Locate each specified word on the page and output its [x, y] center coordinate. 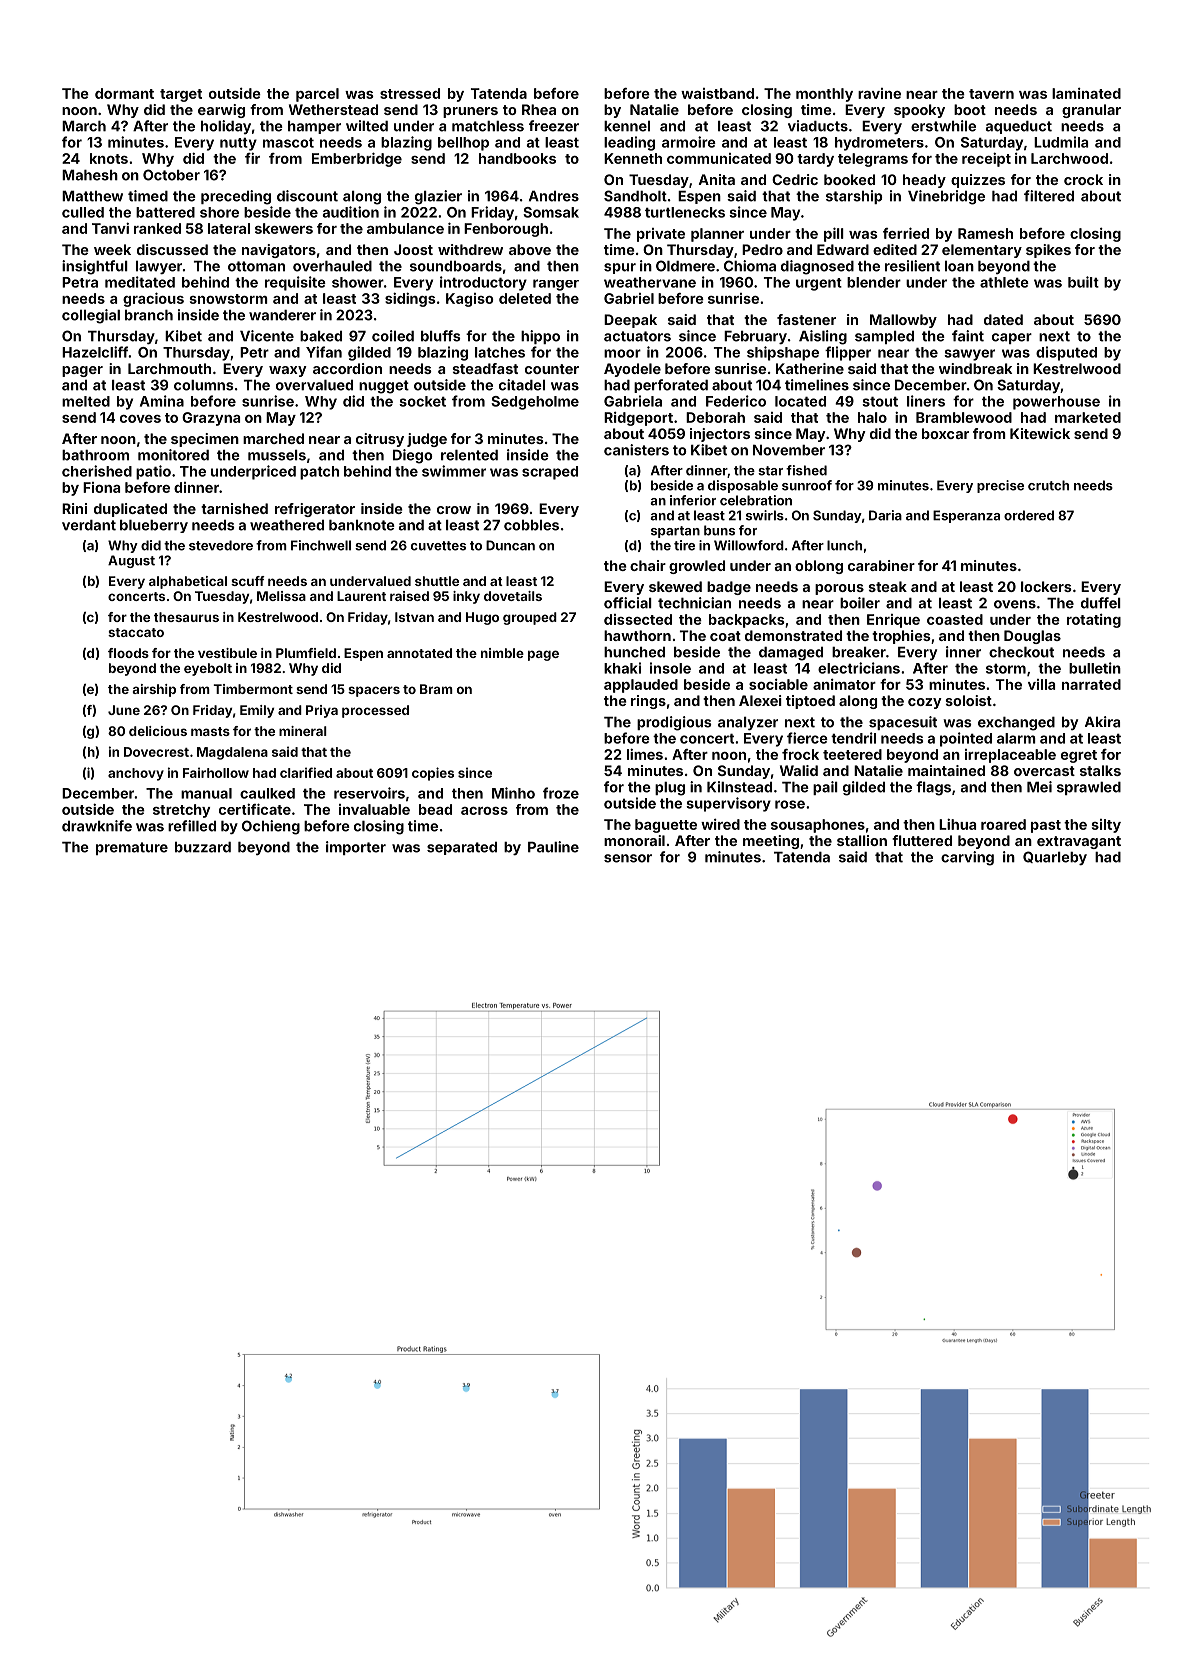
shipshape [783, 353]
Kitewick [1040, 433]
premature [132, 848]
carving [967, 858]
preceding [236, 197]
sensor [628, 858]
